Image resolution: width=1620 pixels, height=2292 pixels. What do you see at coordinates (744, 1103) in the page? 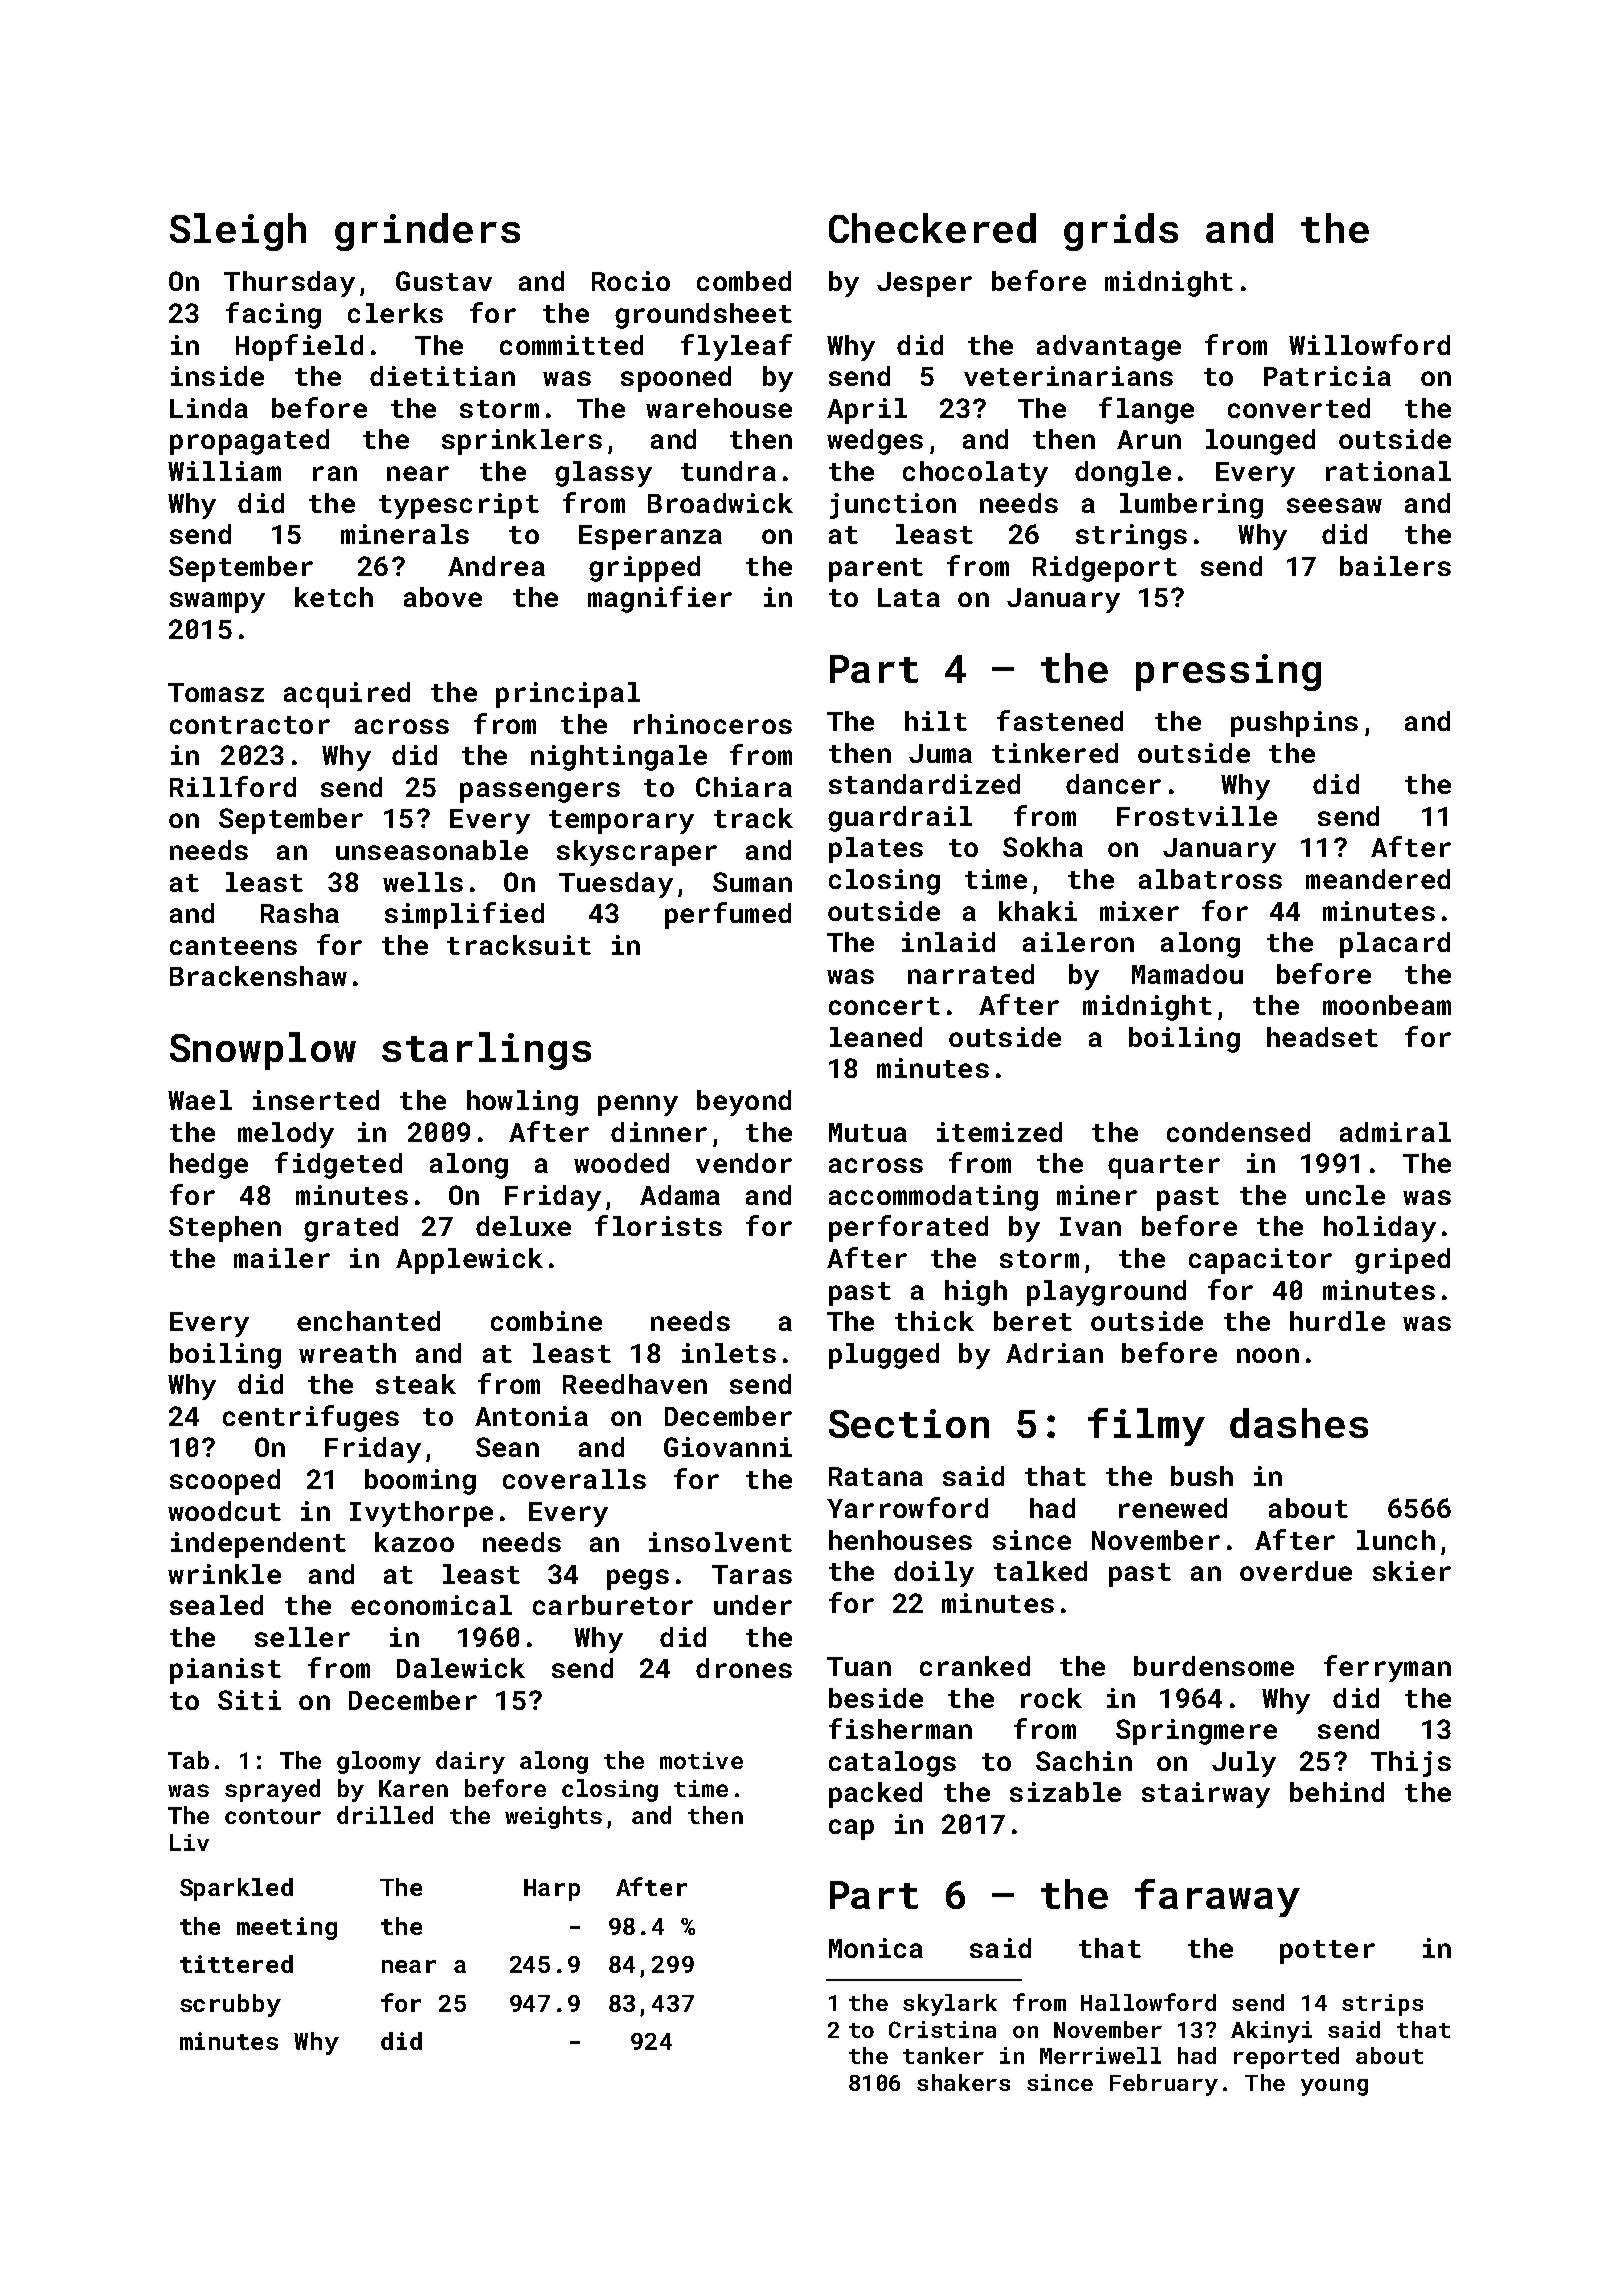
I see `beyond` at bounding box center [744, 1103].
